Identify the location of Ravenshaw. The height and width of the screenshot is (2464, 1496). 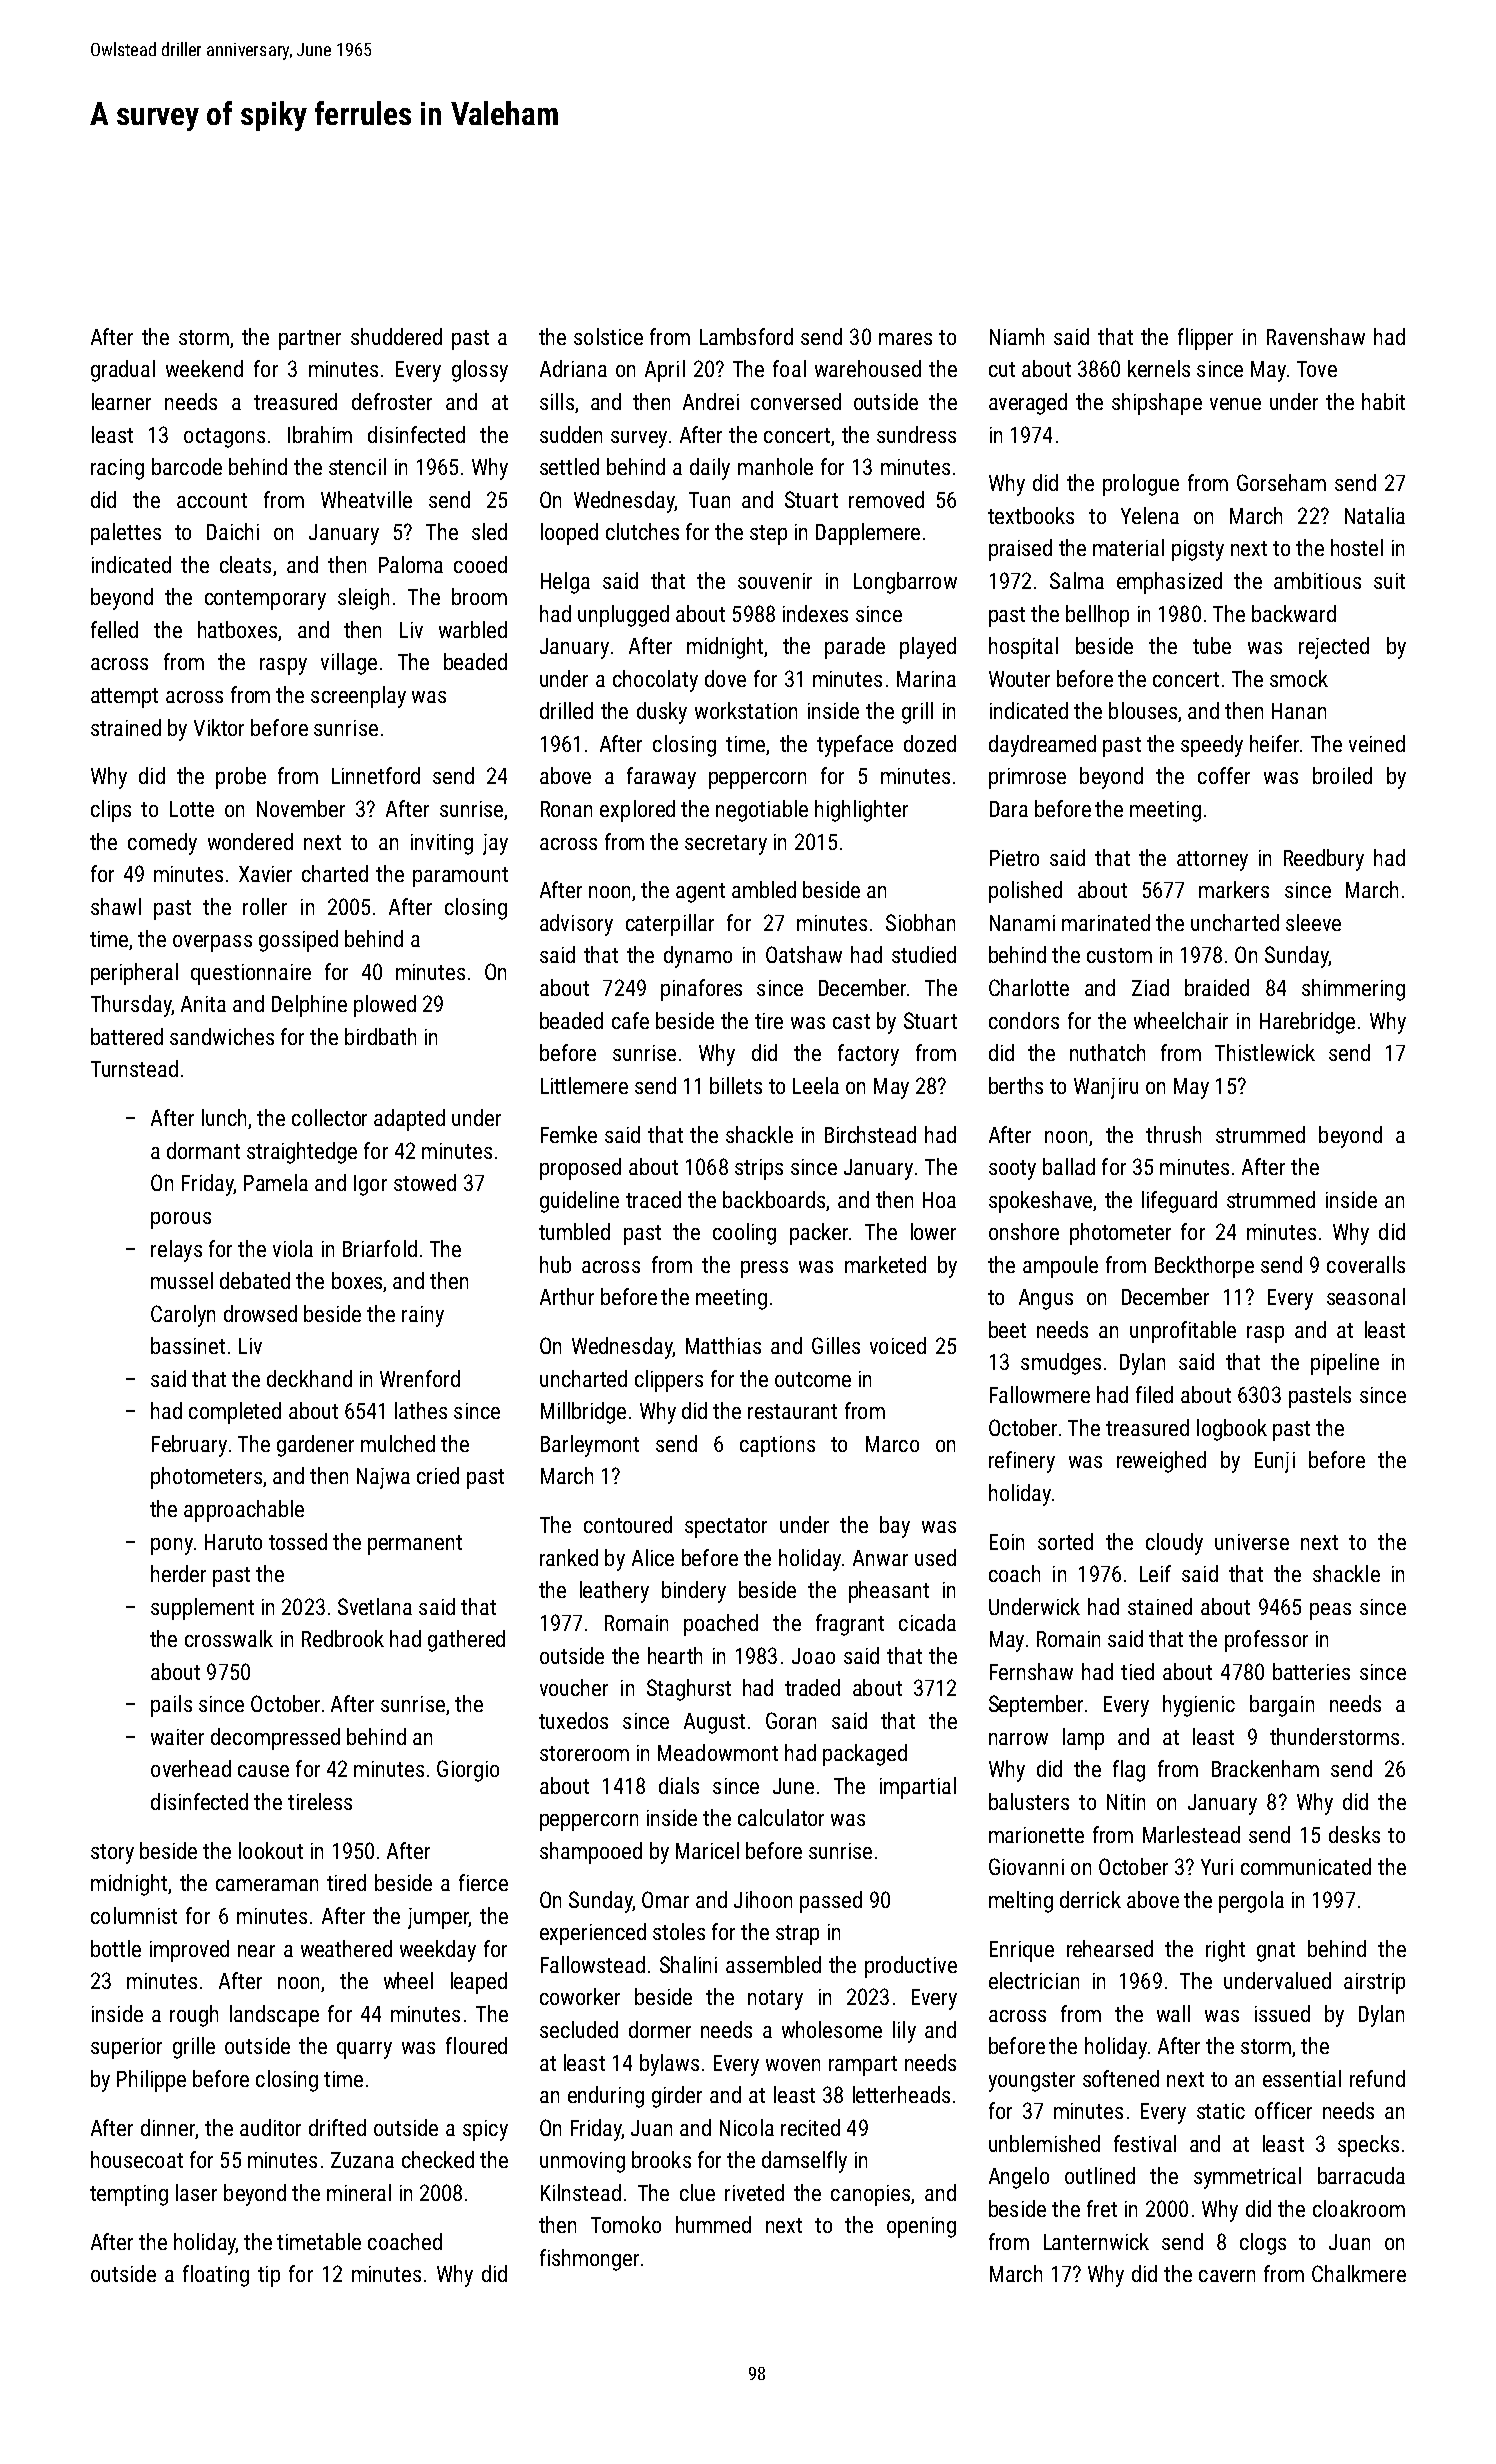
(1316, 336).
